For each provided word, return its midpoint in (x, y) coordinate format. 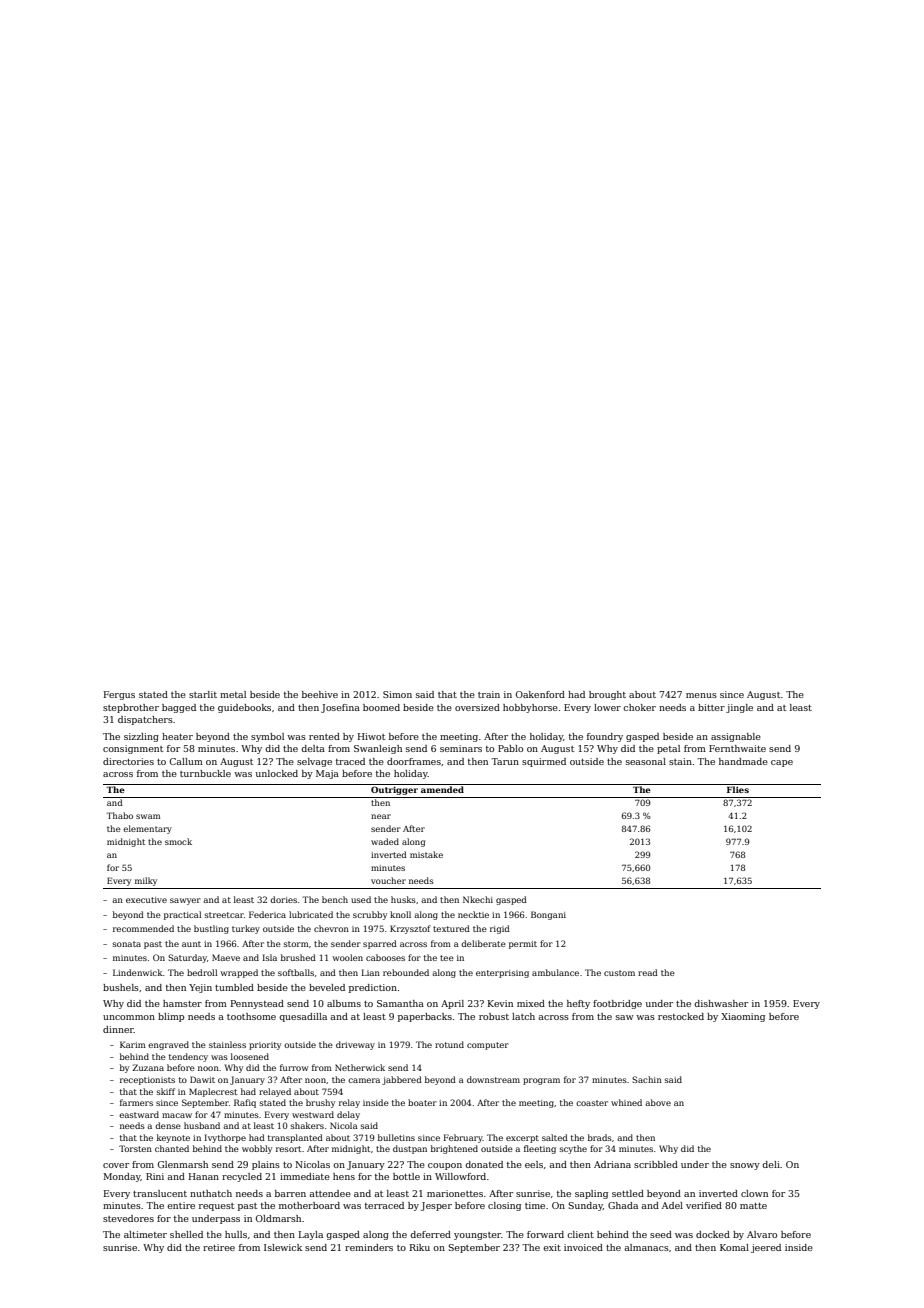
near (381, 816)
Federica (267, 914)
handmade (743, 761)
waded (385, 841)
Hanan (204, 1176)
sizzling (141, 737)
